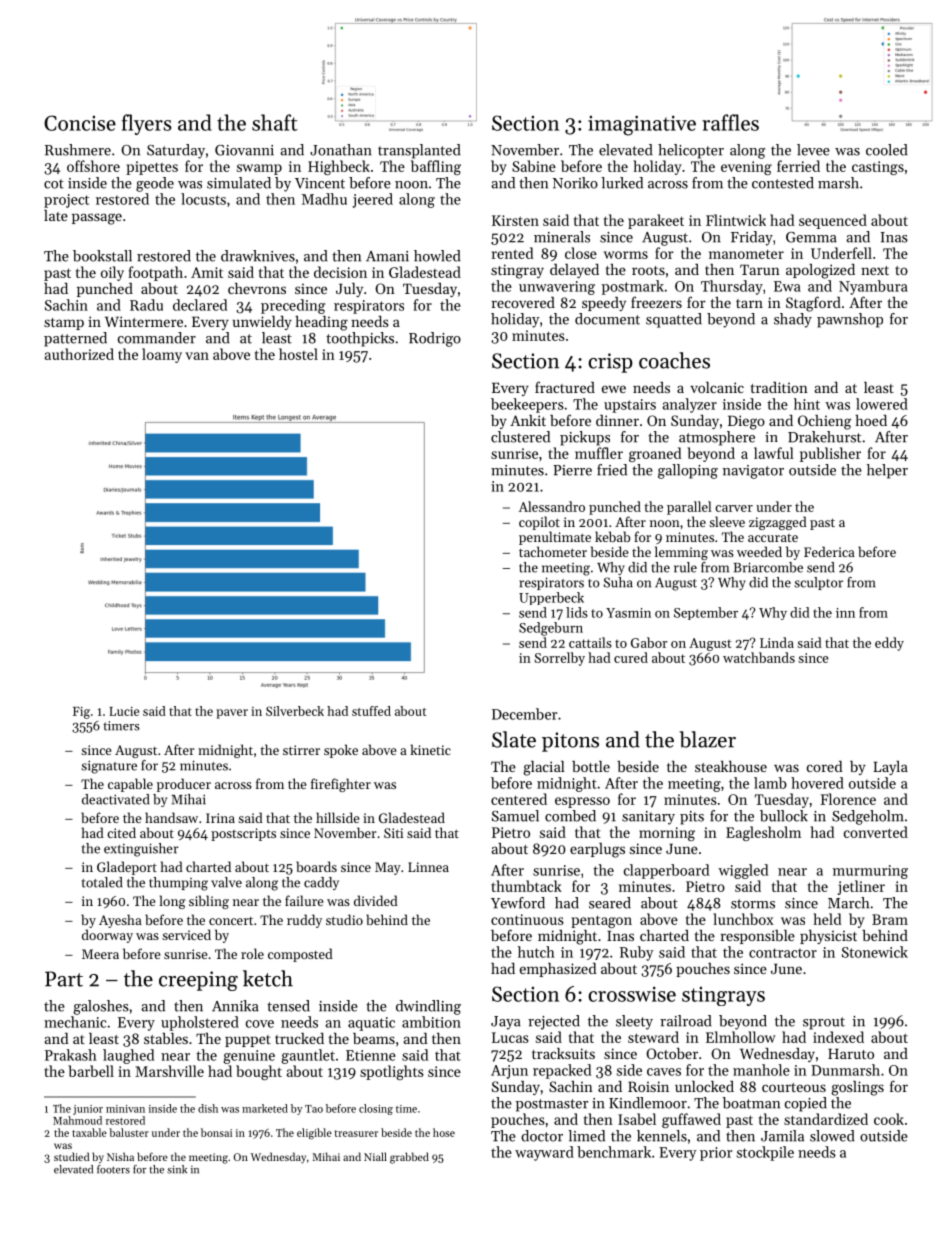  What do you see at coordinates (591, 766) in the document?
I see `bottle` at bounding box center [591, 766].
